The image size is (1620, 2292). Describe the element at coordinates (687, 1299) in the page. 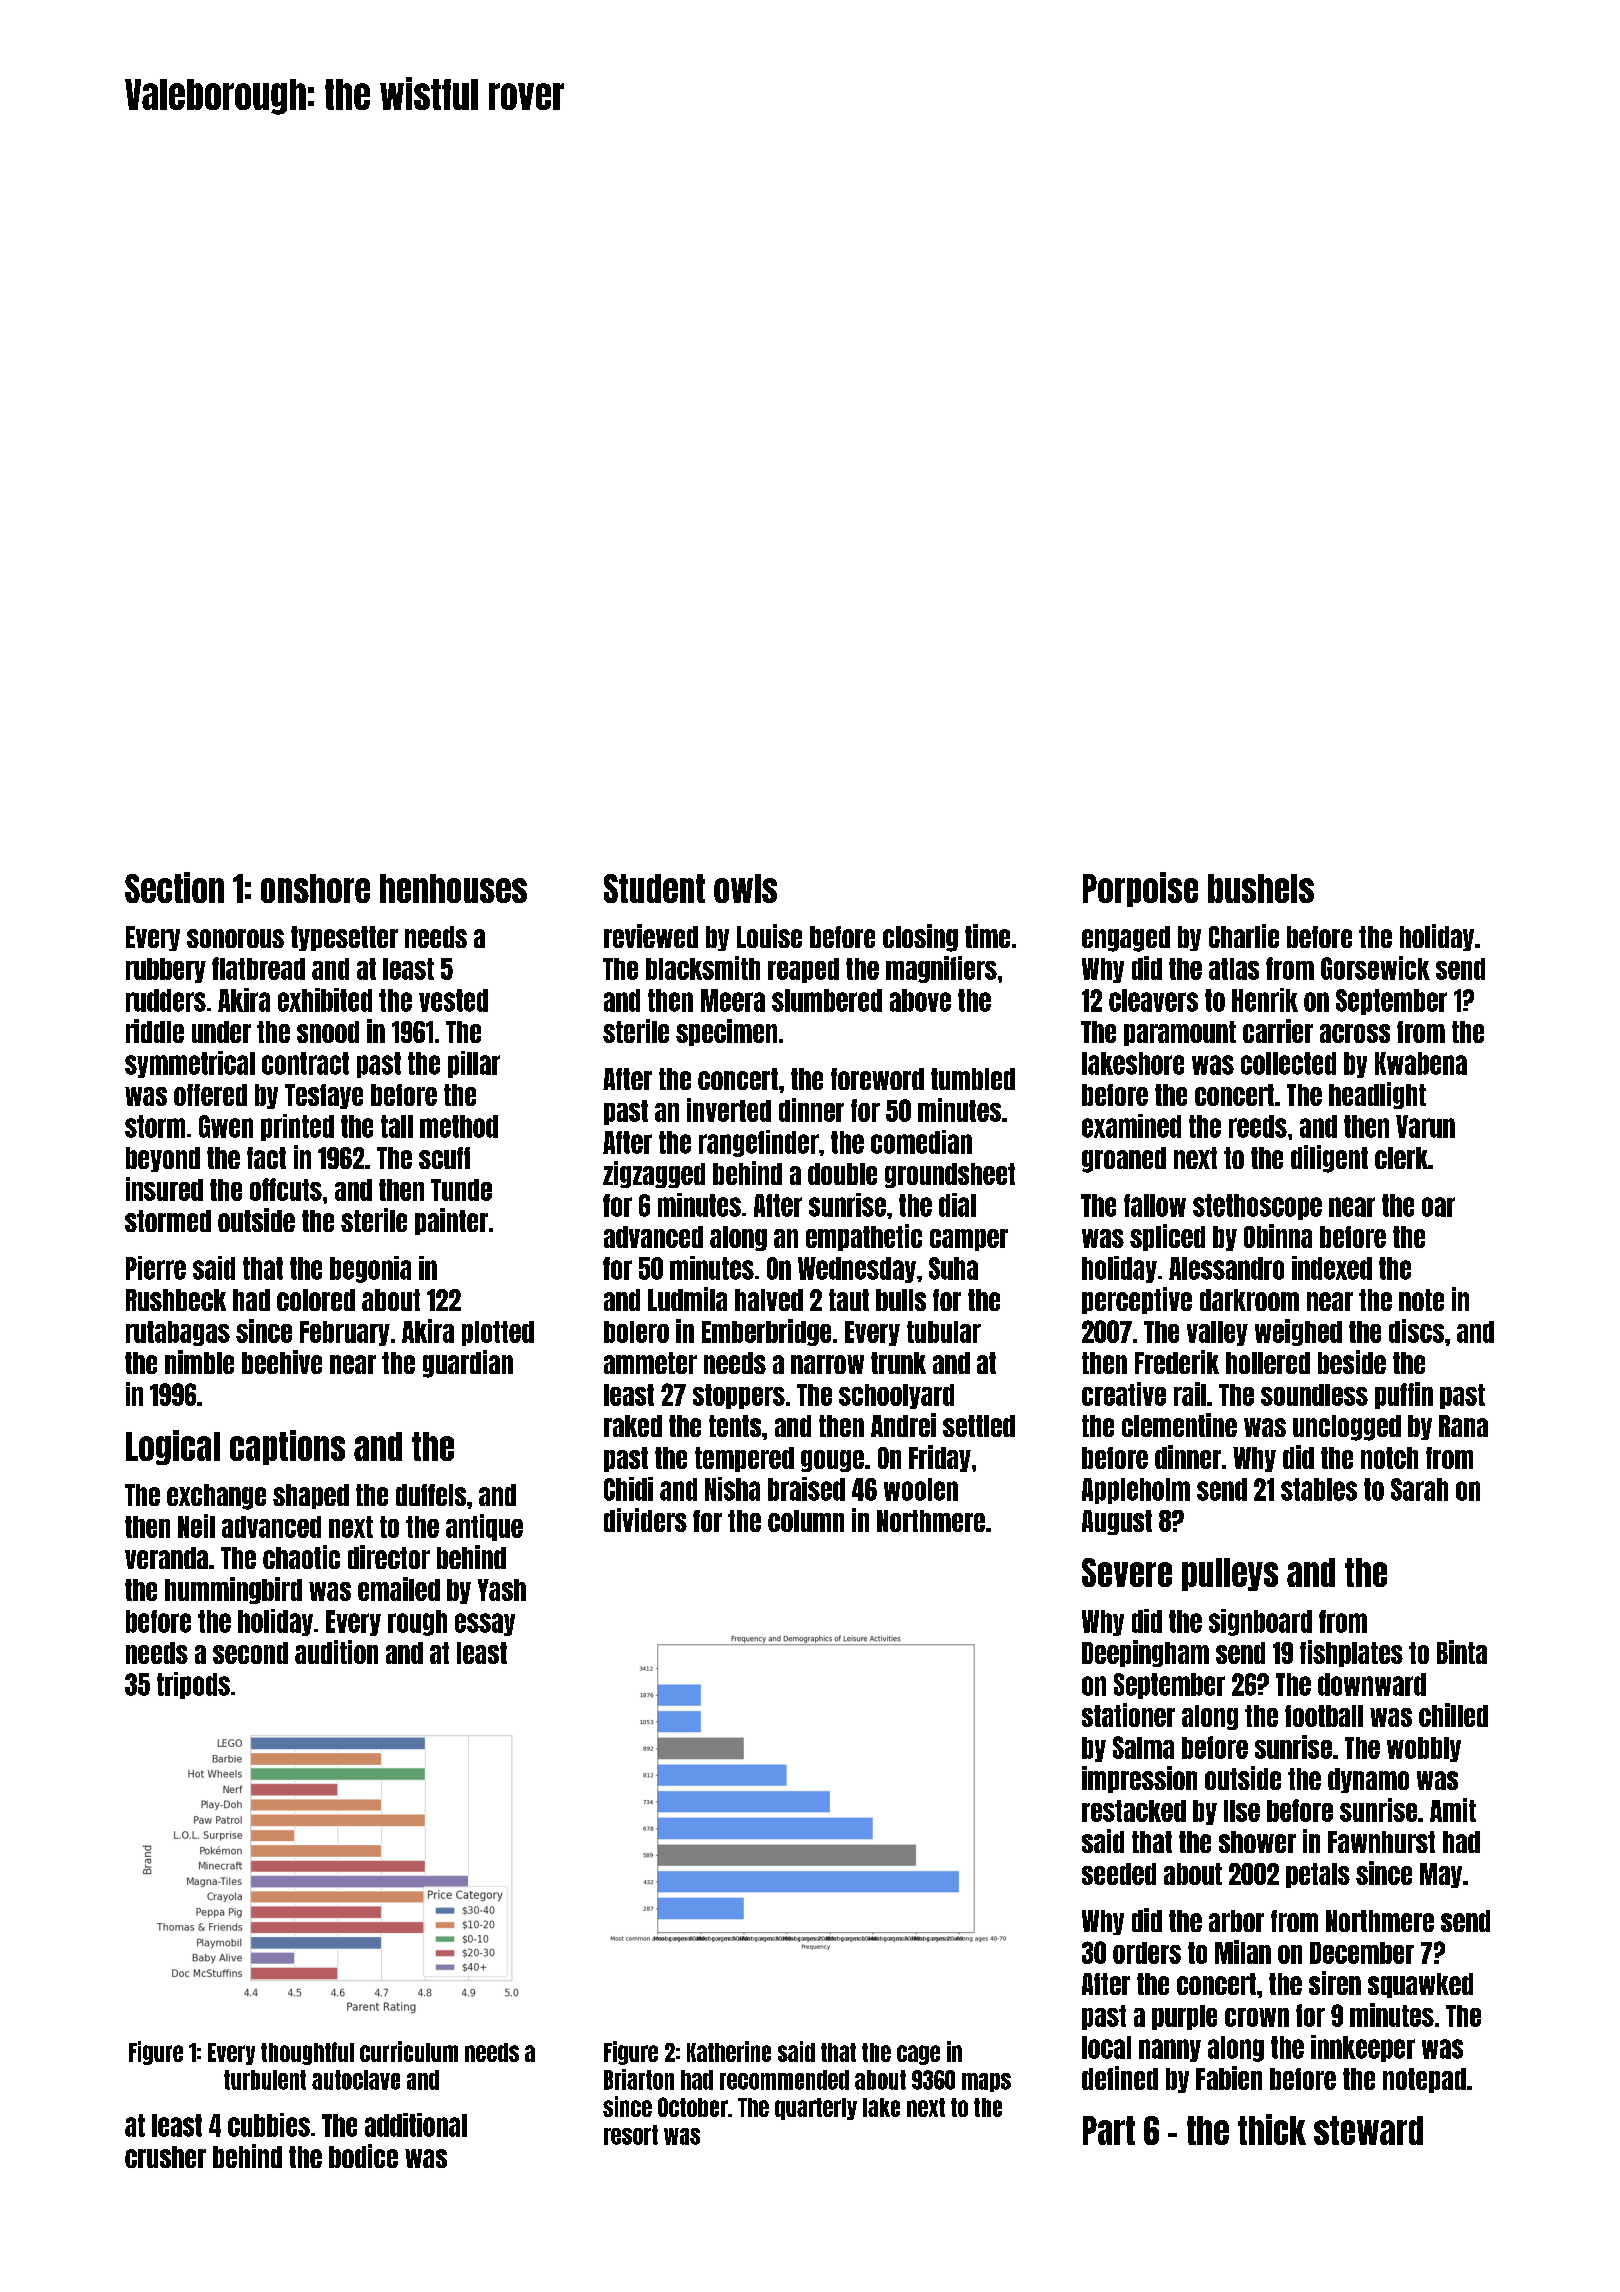

I see `Ludmila` at that location.
